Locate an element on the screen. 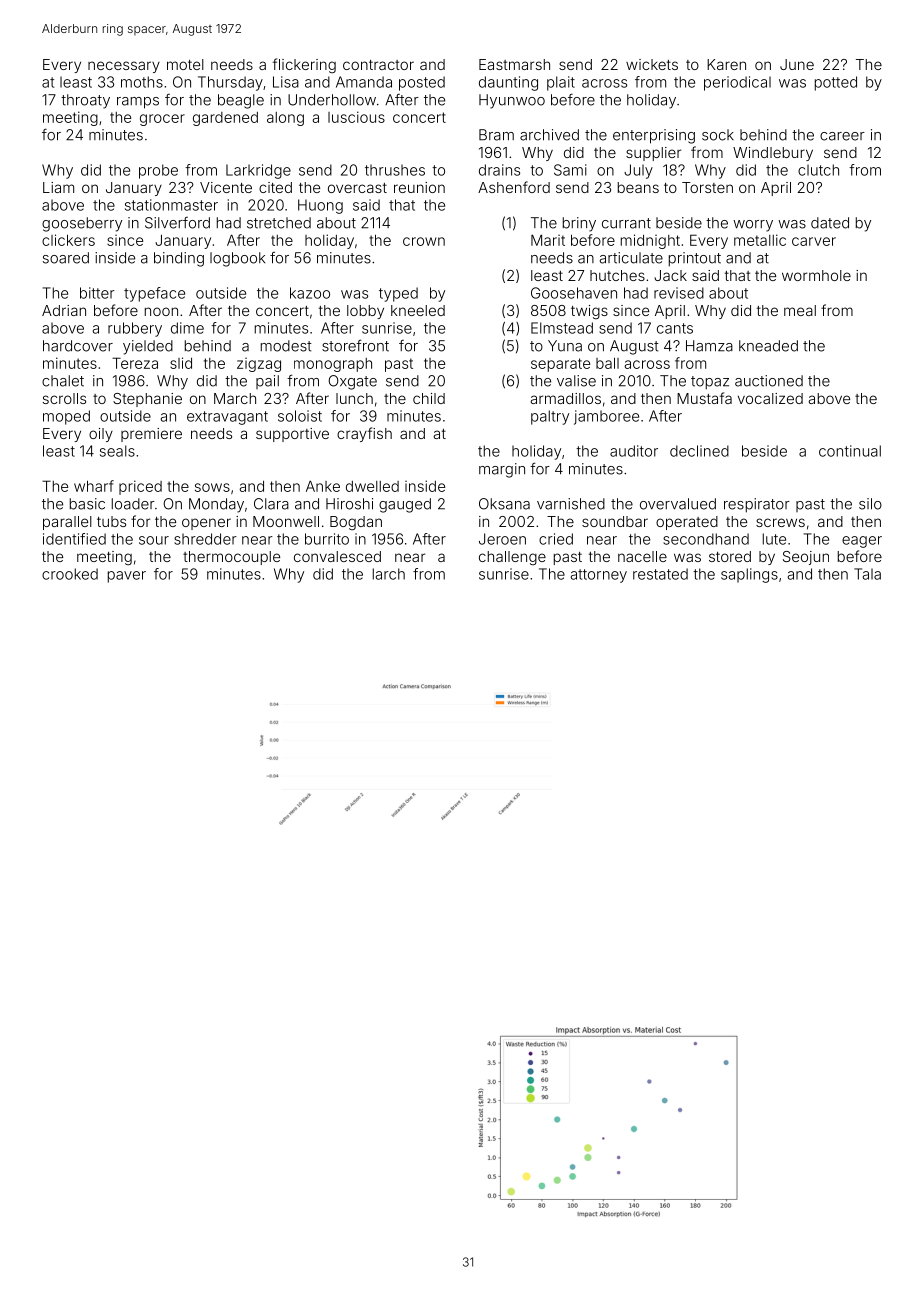 The width and height of the screenshot is (924, 1308). Karen is located at coordinates (726, 64).
